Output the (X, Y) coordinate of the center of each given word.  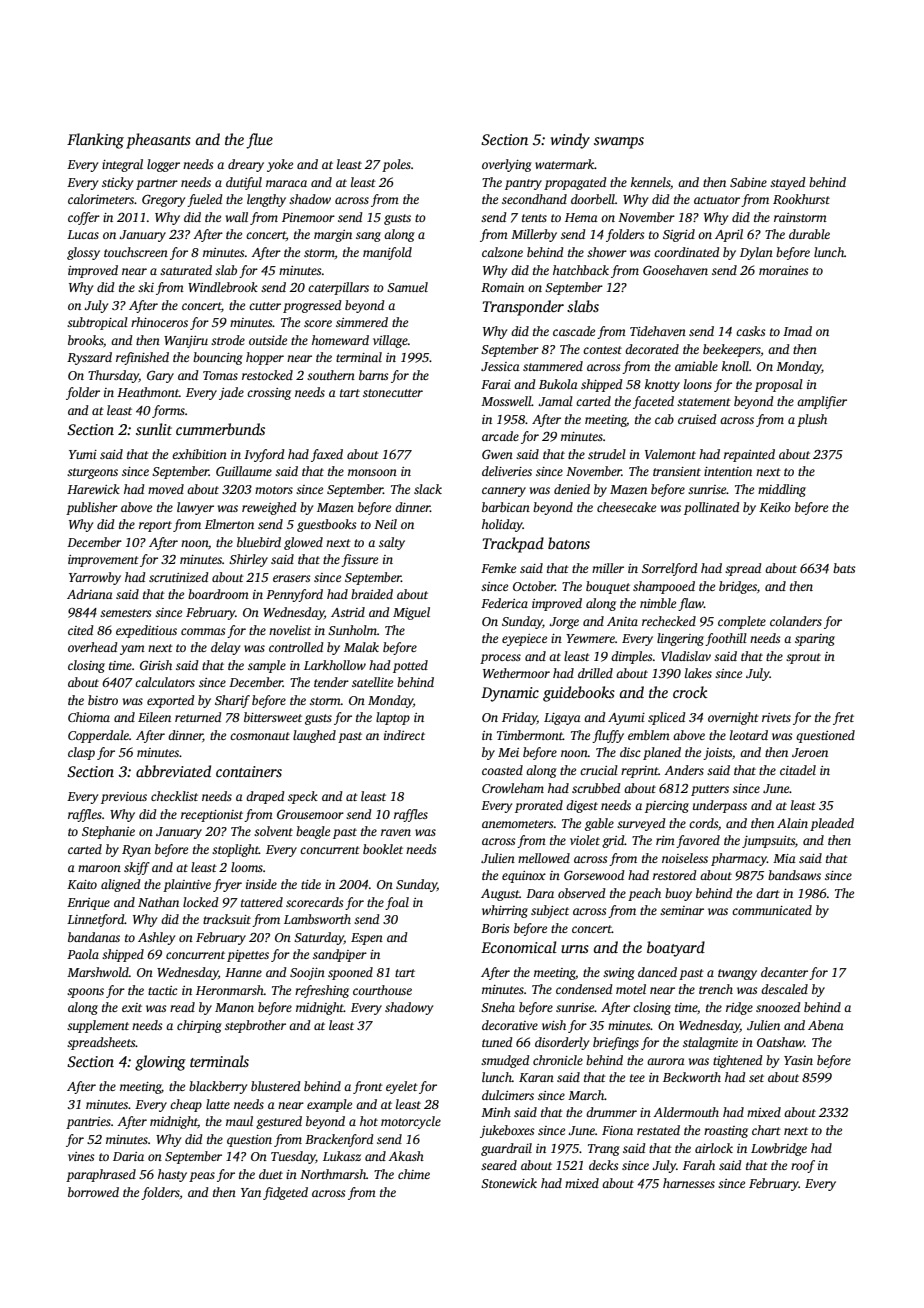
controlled (296, 647)
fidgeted (285, 1193)
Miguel (411, 613)
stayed (788, 183)
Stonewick (509, 1183)
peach (644, 894)
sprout (803, 658)
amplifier (822, 402)
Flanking (95, 141)
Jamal (555, 401)
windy (570, 141)
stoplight (235, 850)
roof (803, 1166)
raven (396, 832)
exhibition (199, 454)
